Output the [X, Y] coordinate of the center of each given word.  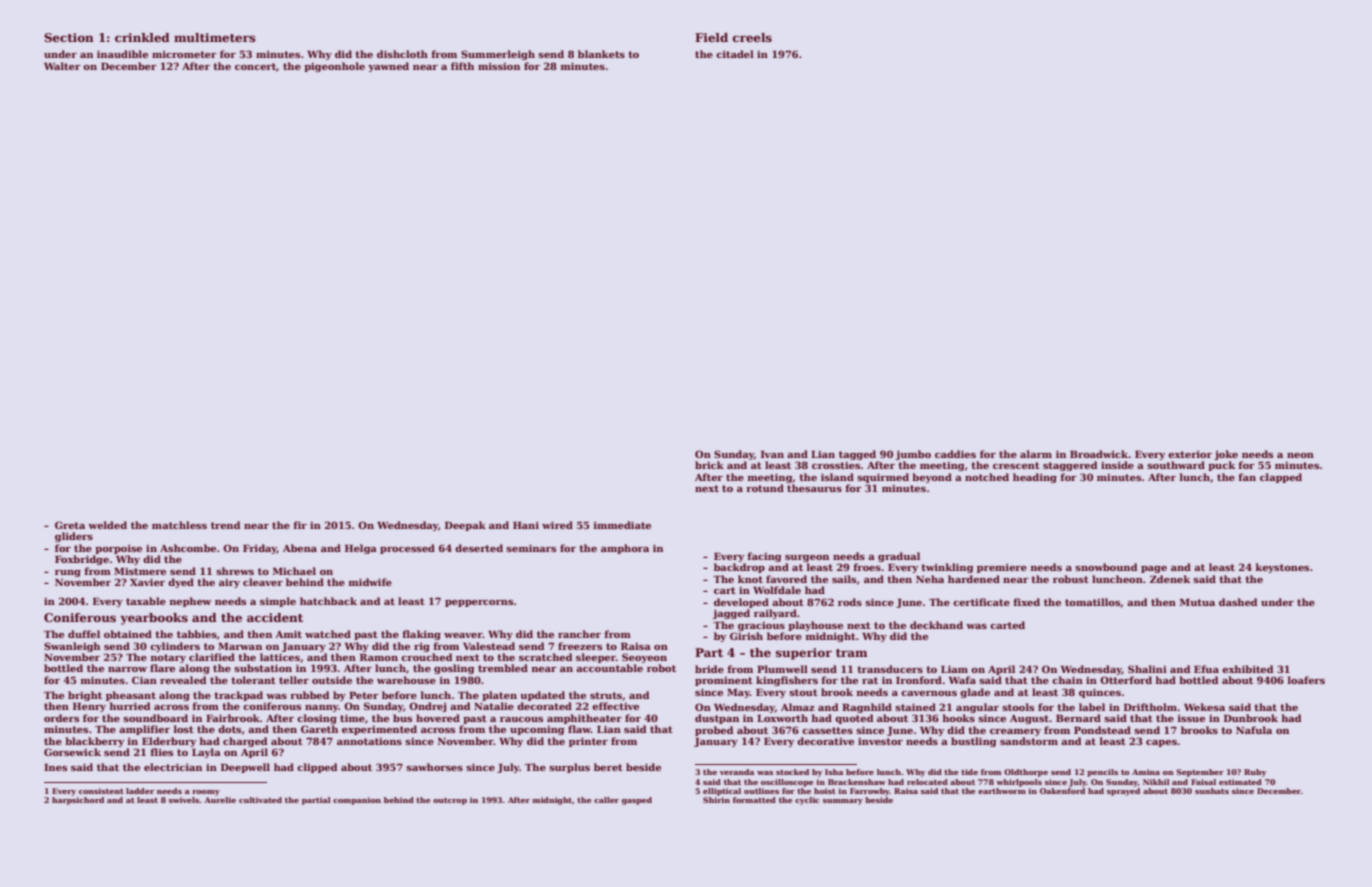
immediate [622, 525]
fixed [1027, 602]
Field [711, 37]
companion [357, 801]
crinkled [142, 37]
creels [752, 37]
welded [107, 525]
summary [843, 802]
